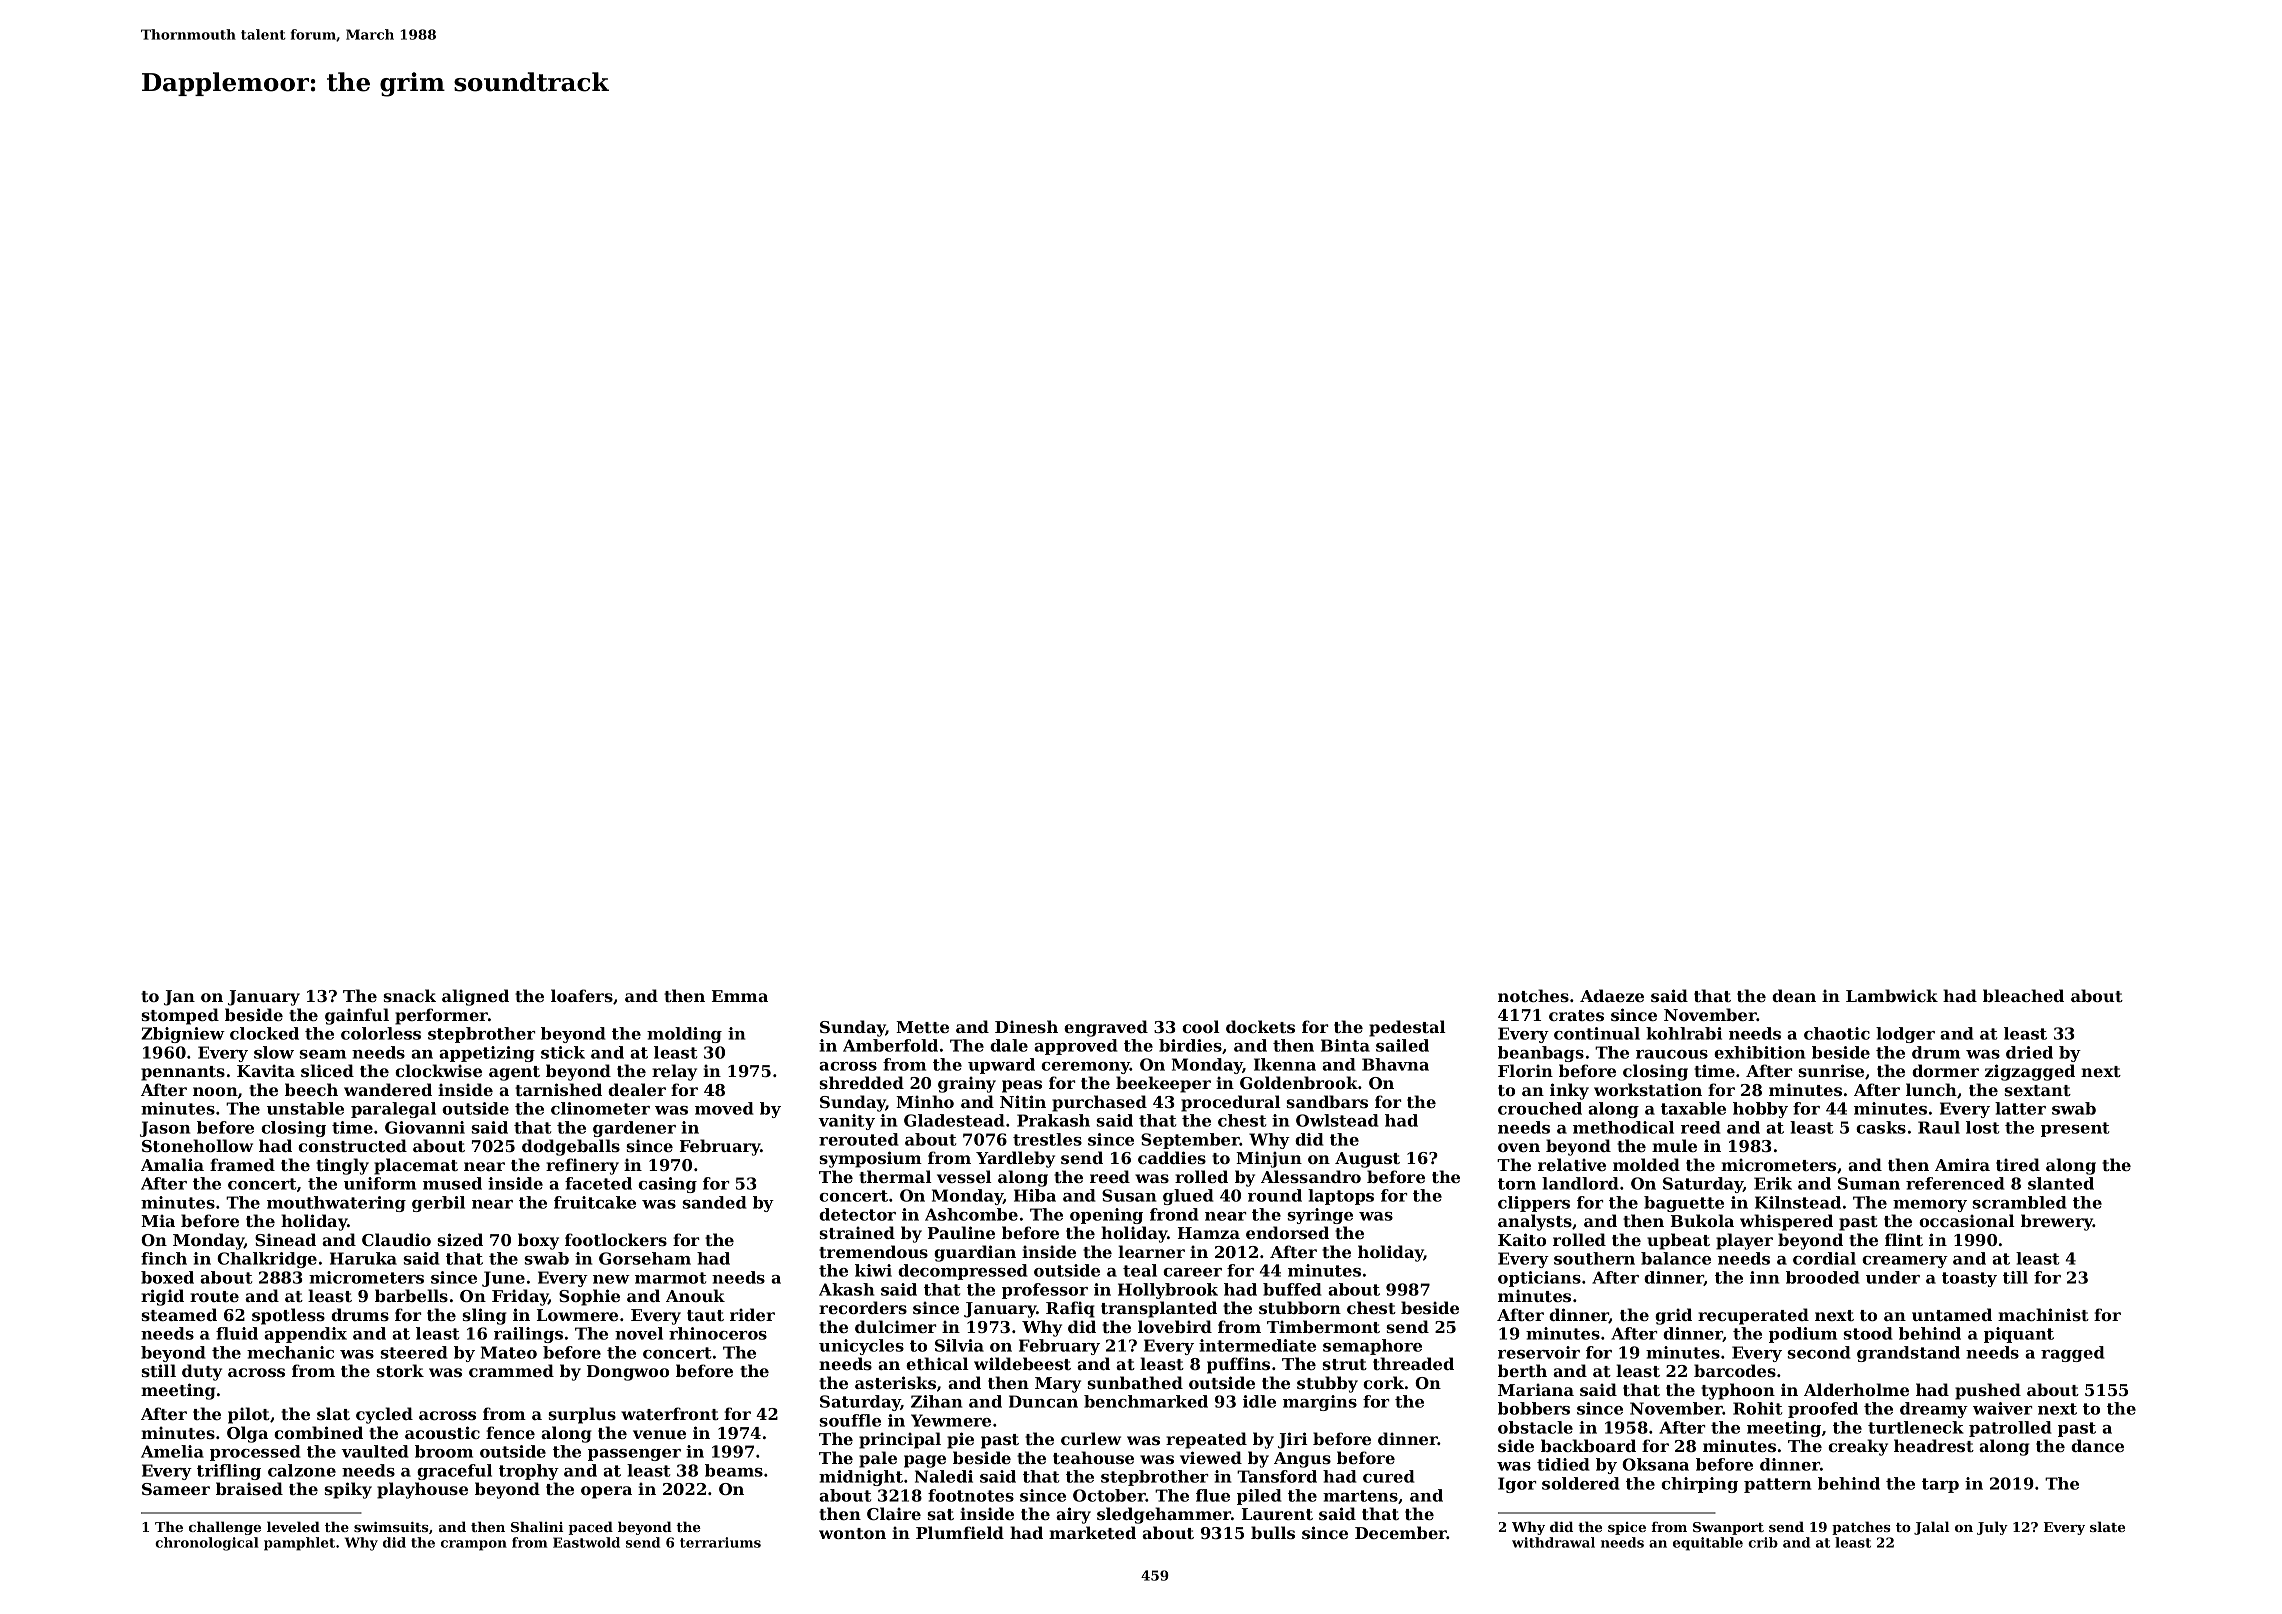  I want to click on colorless, so click(381, 1033).
